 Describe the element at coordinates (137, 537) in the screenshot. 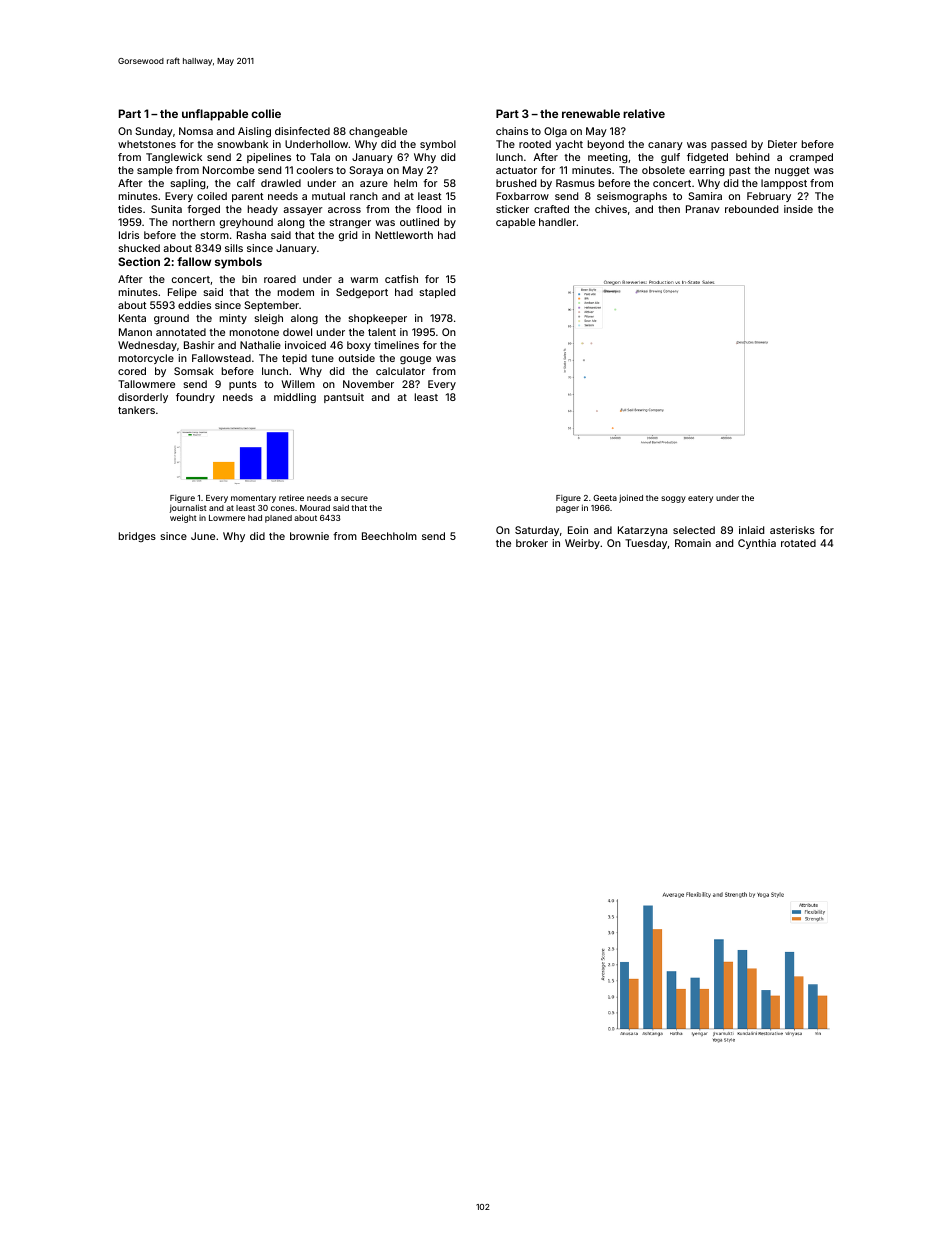

I see `bridges` at that location.
